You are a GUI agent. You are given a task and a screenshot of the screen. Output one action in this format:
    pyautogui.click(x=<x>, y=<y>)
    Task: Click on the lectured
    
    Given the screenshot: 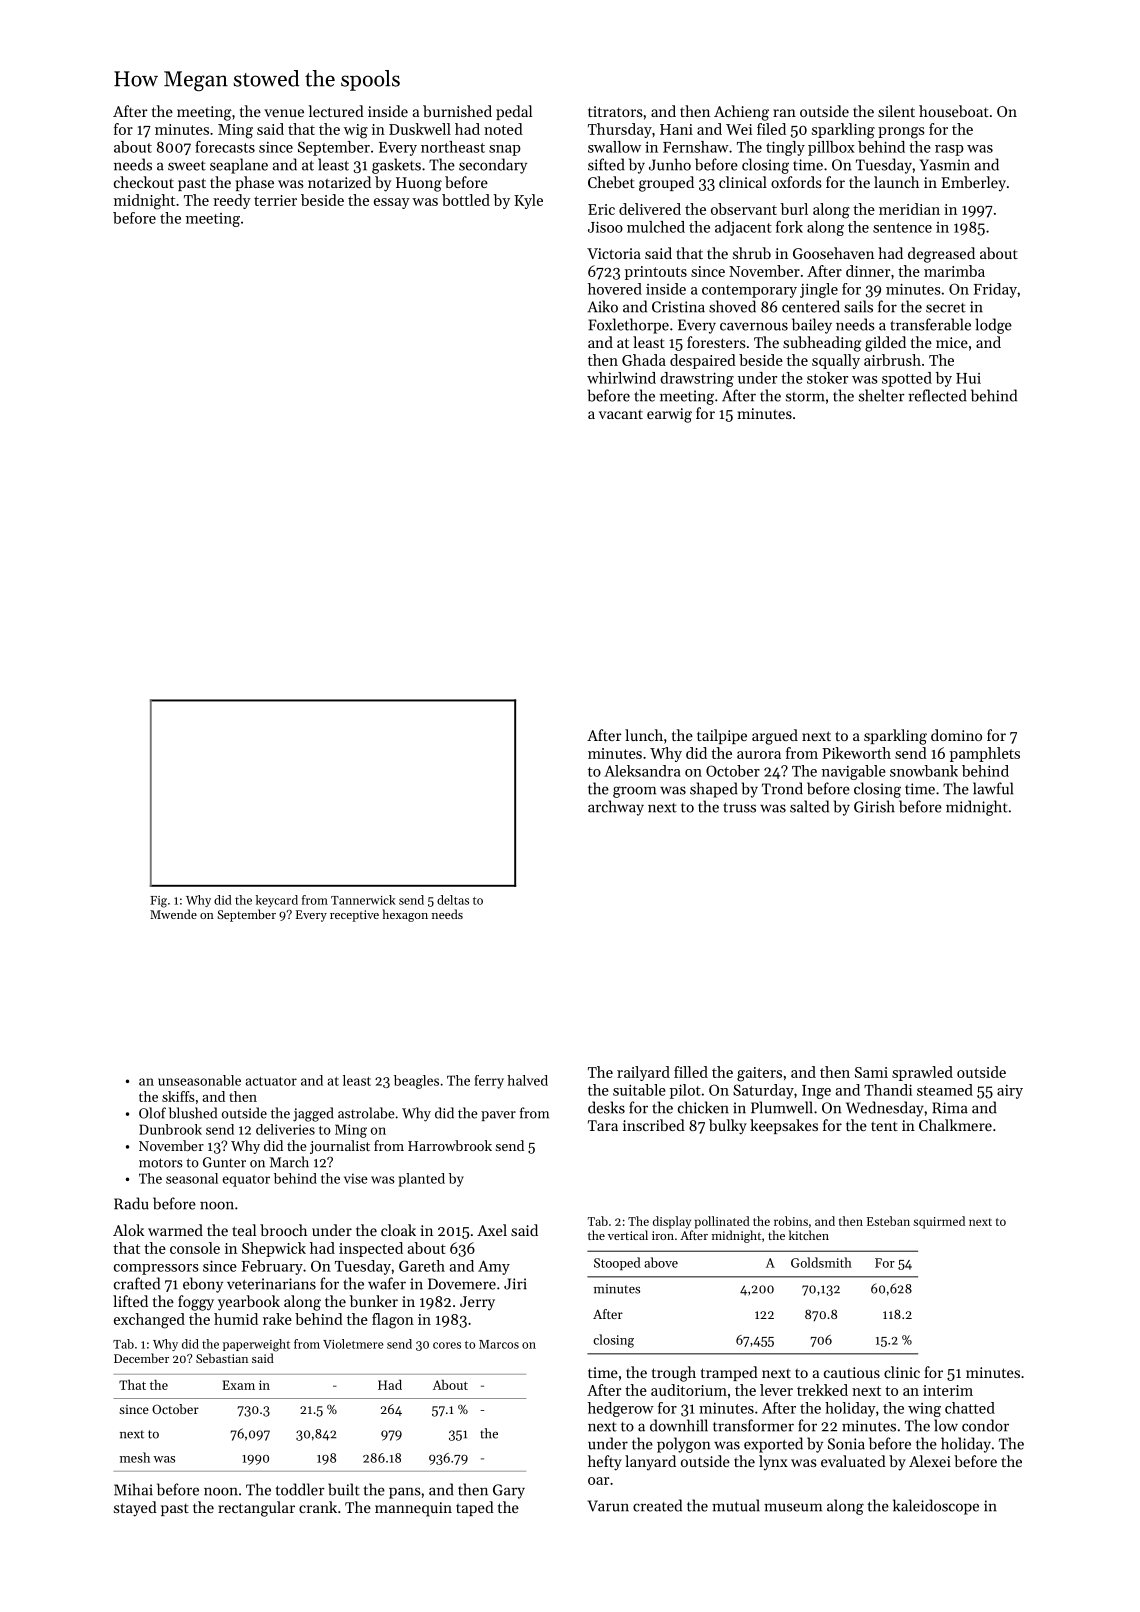 What is the action you would take?
    pyautogui.click(x=336, y=111)
